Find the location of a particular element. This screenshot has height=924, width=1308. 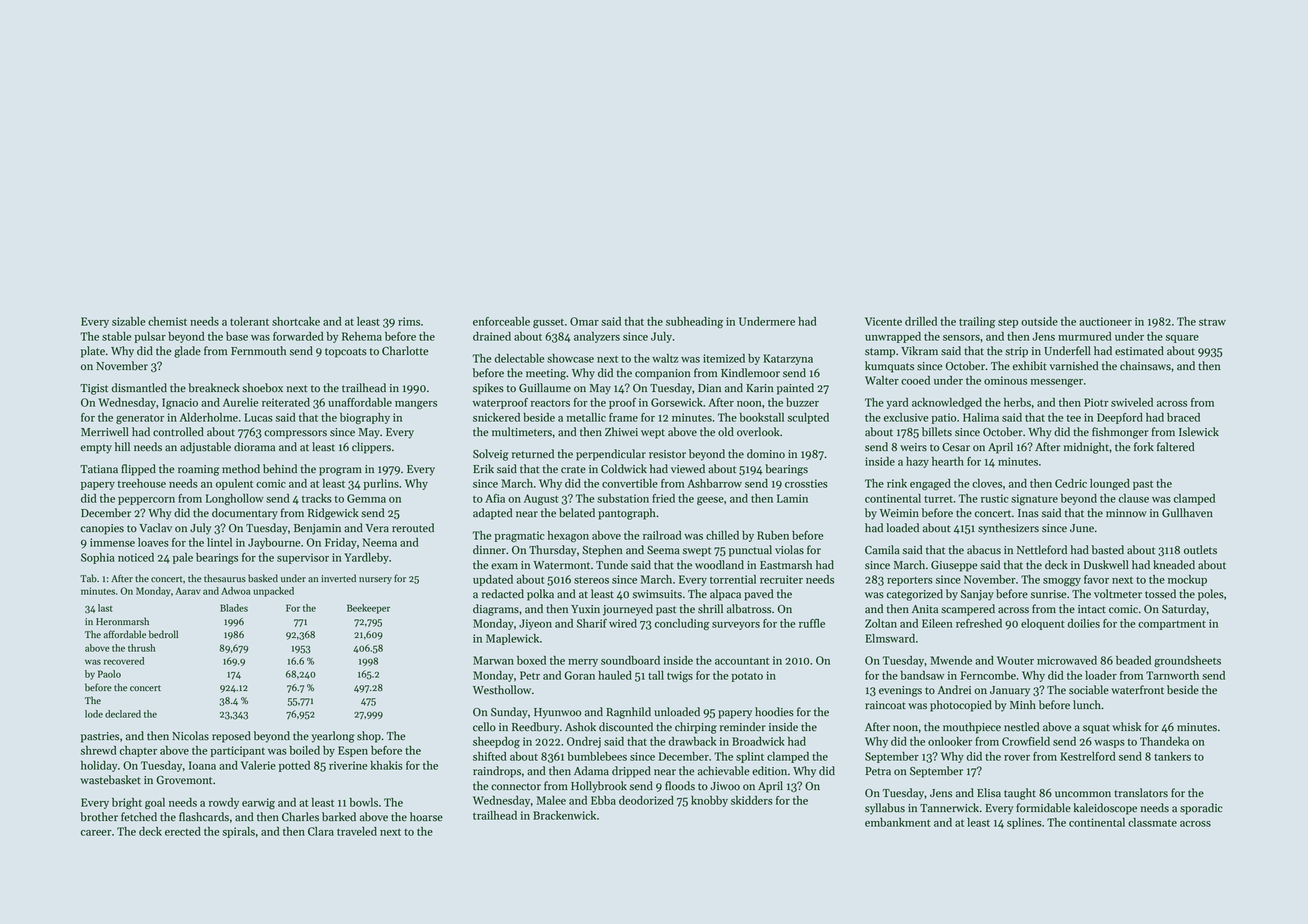

outlets is located at coordinates (1200, 550).
